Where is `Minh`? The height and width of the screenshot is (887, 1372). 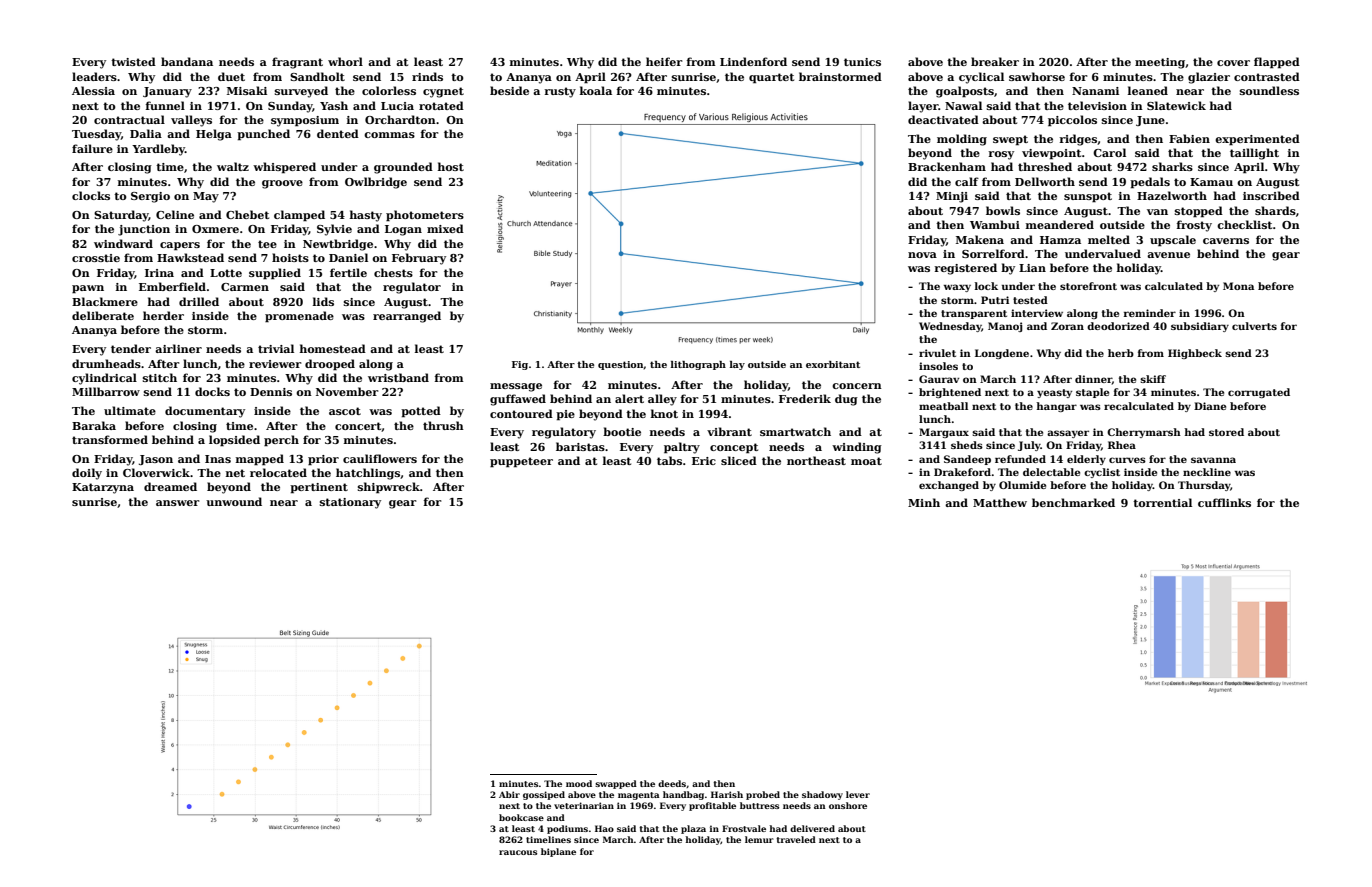
Minh is located at coordinates (924, 502).
